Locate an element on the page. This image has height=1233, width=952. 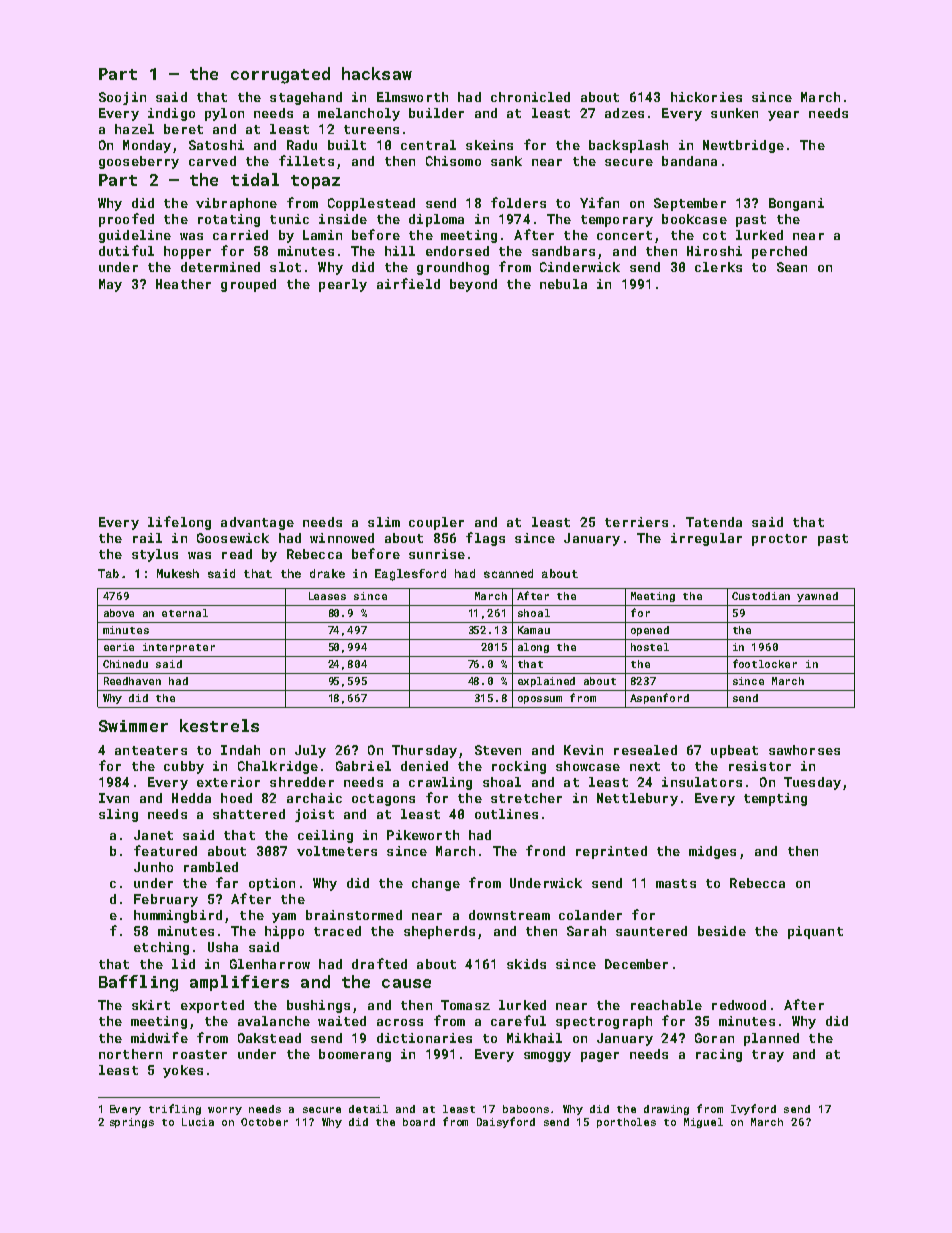
Ivan is located at coordinates (114, 798).
